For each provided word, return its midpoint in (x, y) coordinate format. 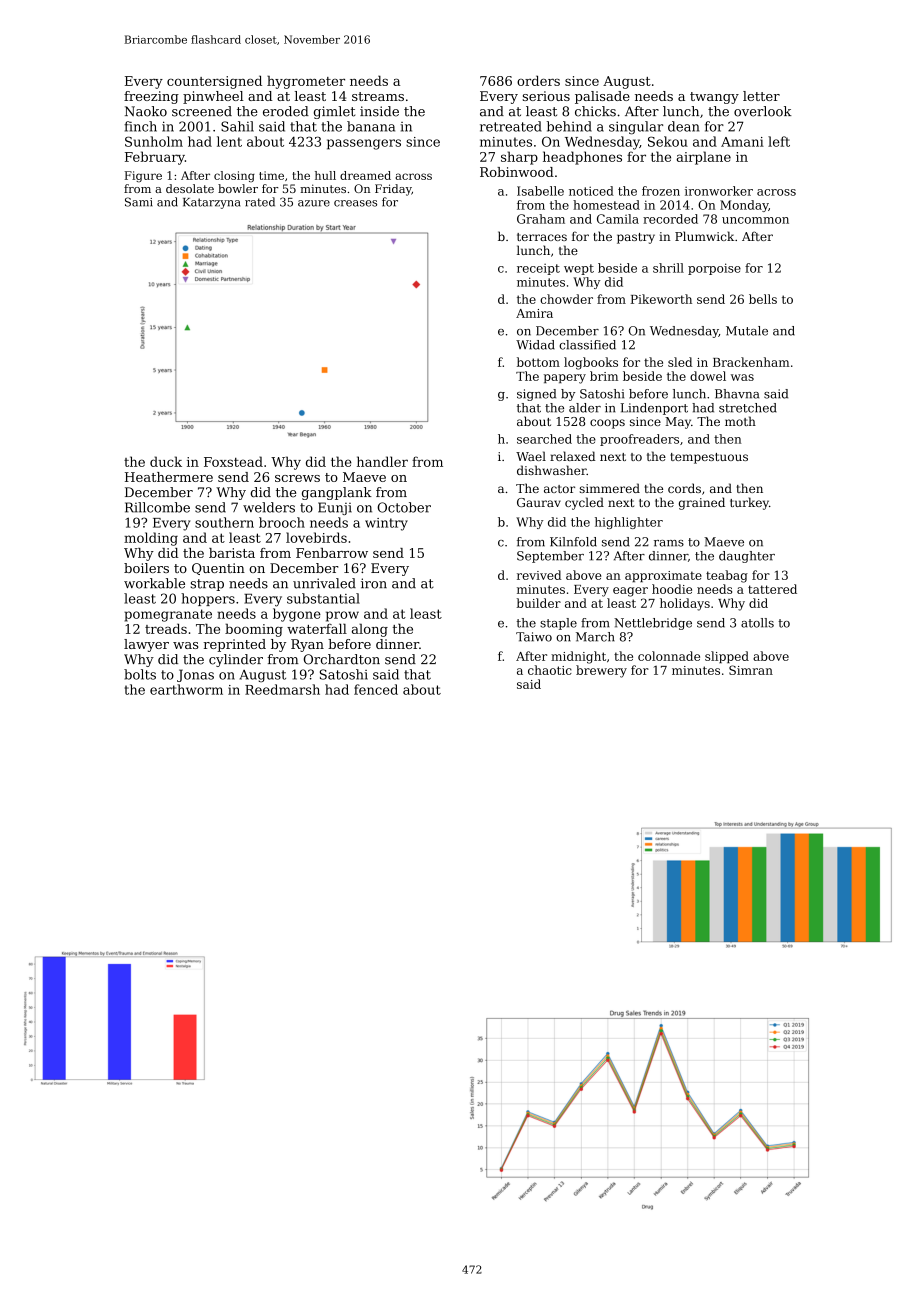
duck (166, 461)
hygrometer (306, 82)
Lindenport (654, 409)
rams (669, 543)
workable (154, 583)
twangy (714, 98)
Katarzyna (211, 203)
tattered (772, 589)
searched (544, 439)
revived (539, 575)
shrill (668, 268)
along (370, 630)
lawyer (146, 645)
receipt (538, 269)
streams (378, 96)
